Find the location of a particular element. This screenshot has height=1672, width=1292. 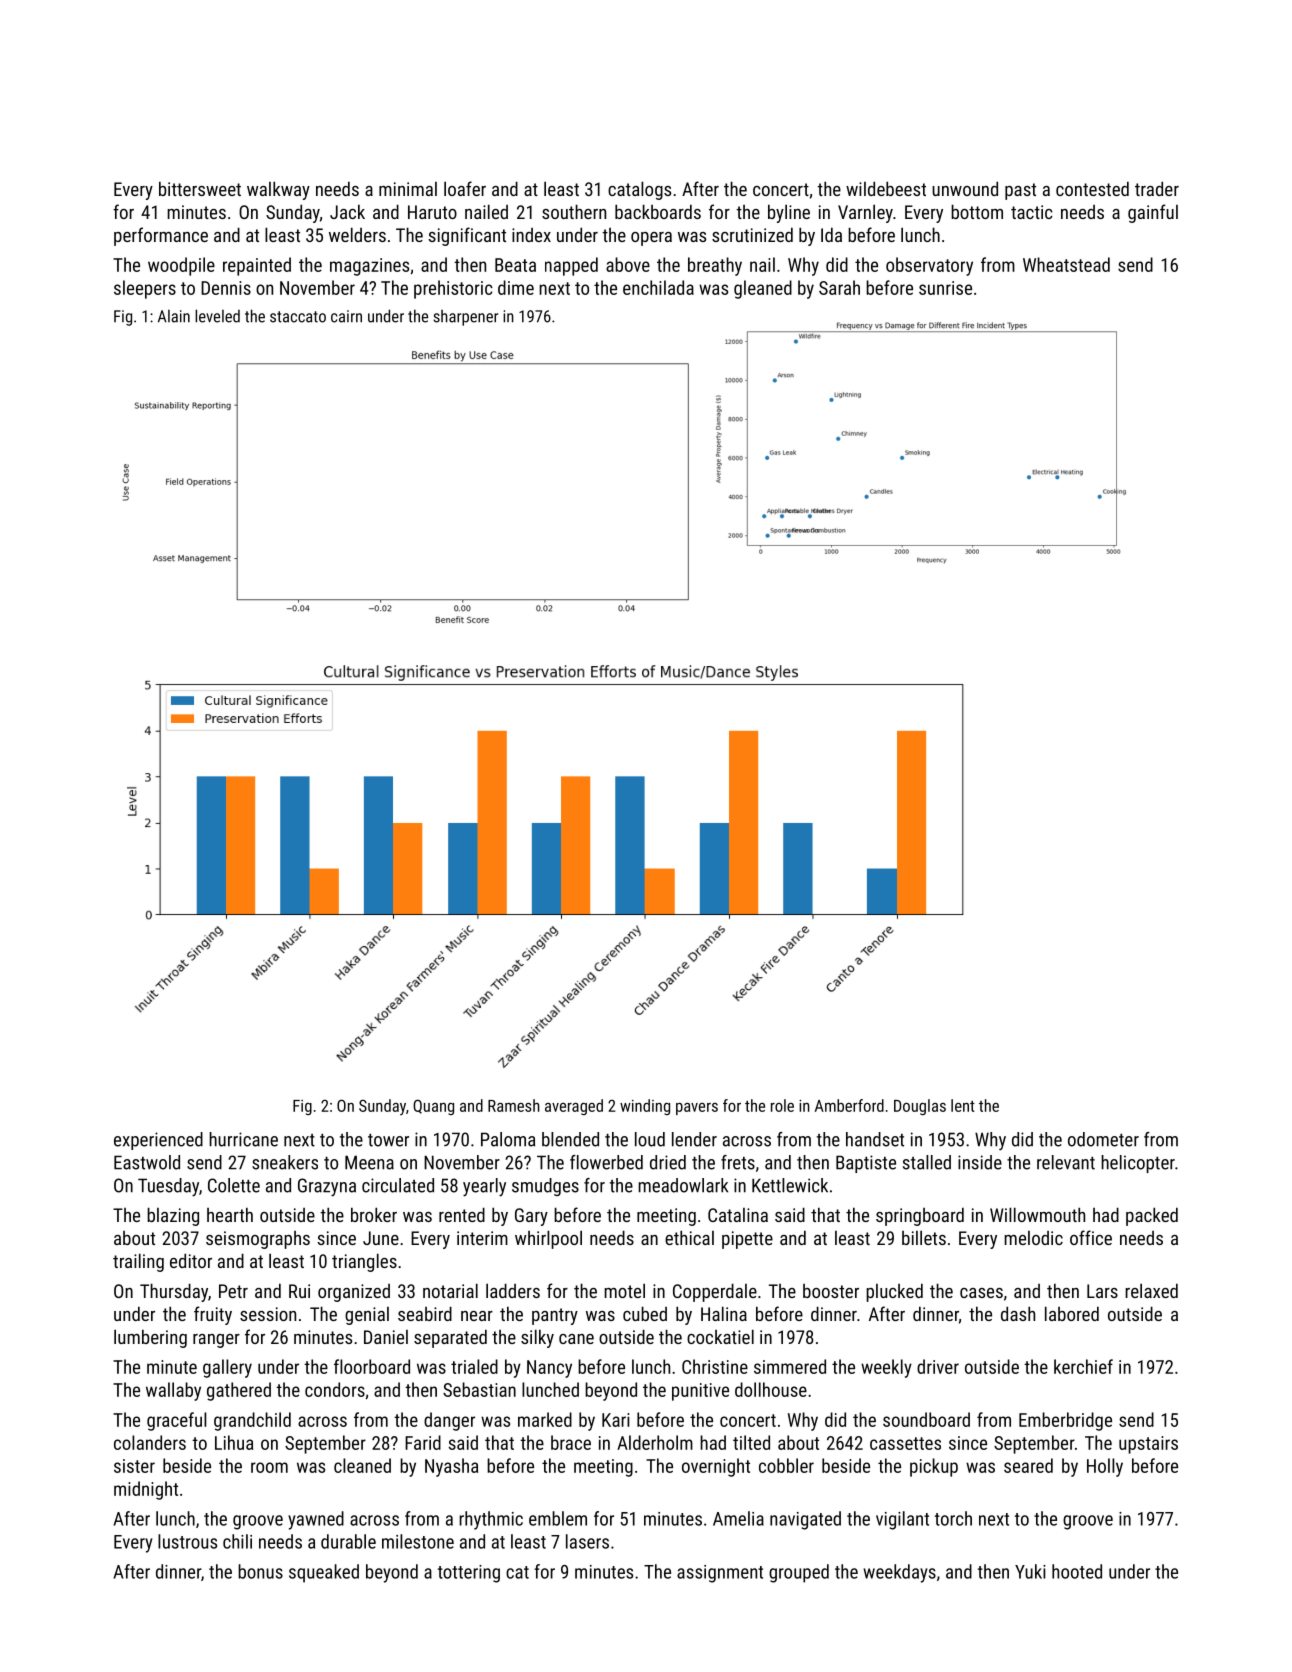

bonus is located at coordinates (260, 1571).
